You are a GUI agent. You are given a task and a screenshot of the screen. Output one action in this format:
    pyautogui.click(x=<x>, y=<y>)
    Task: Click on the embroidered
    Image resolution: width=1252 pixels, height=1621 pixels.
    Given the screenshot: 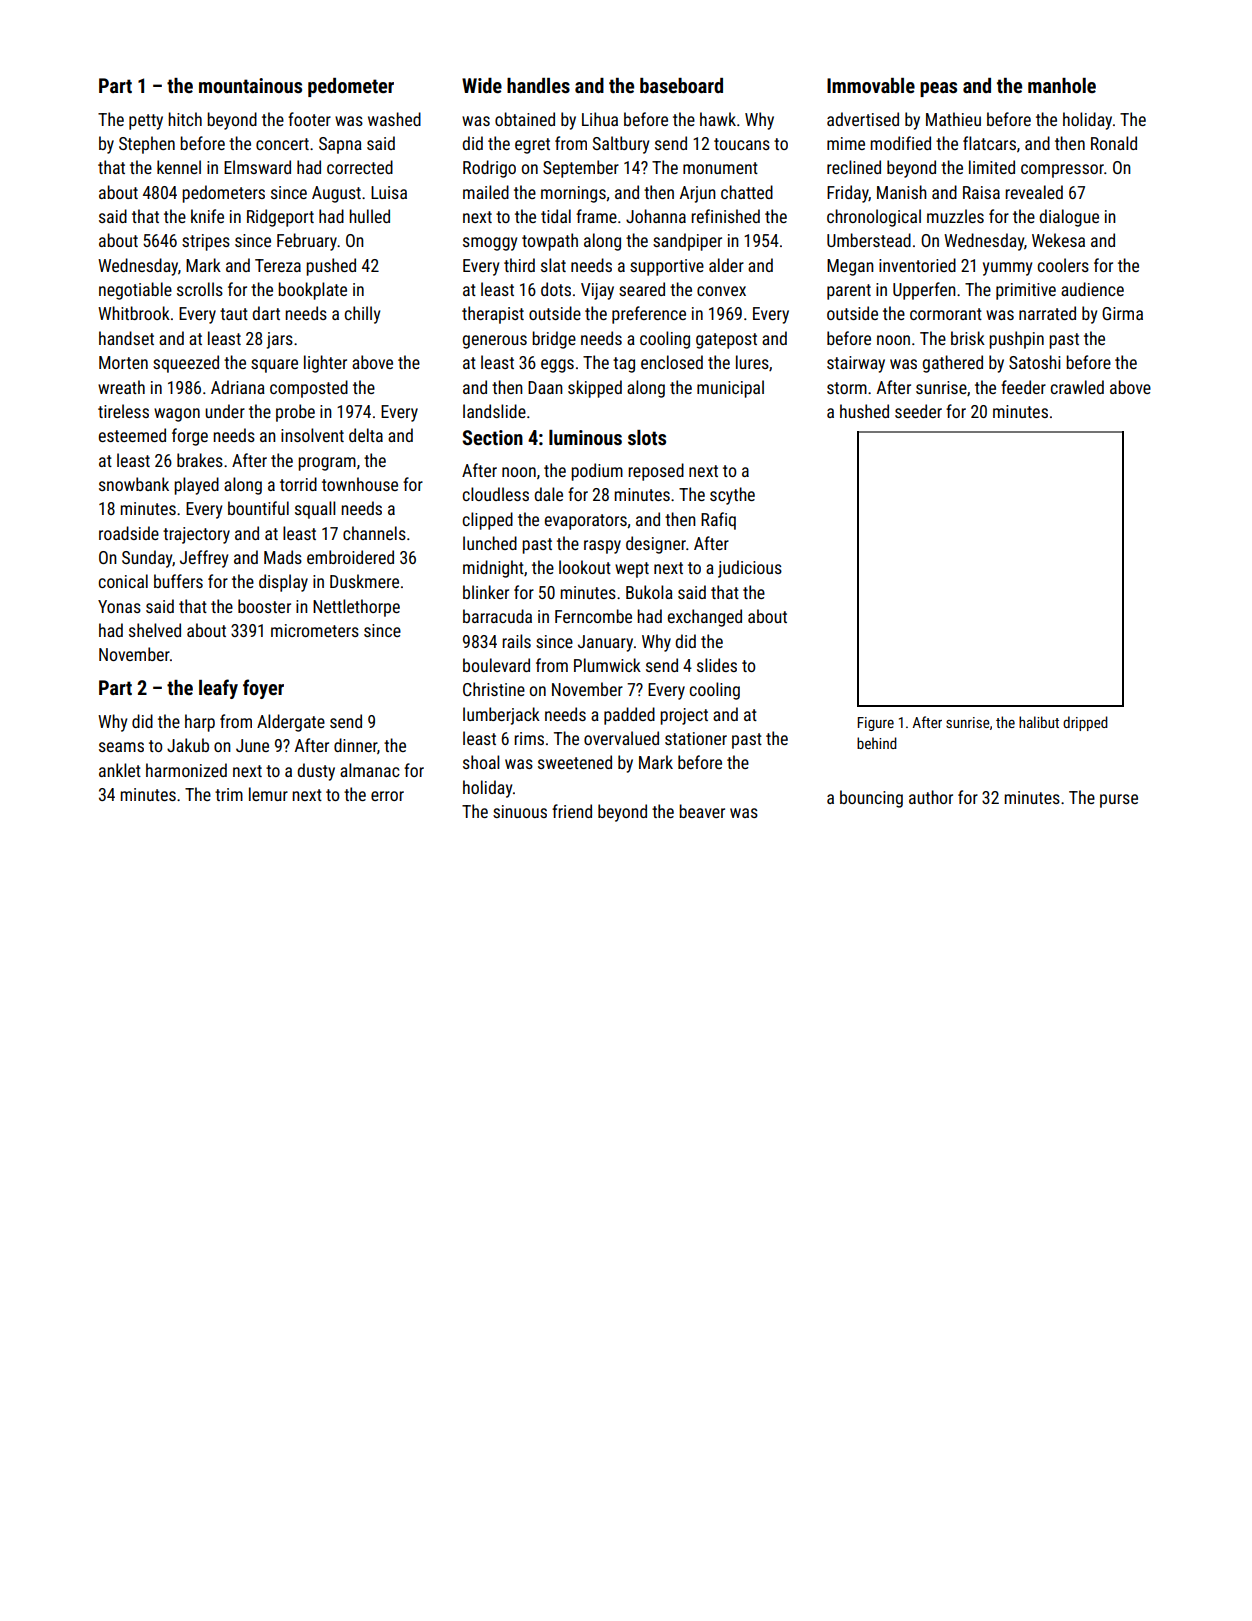 What is the action you would take?
    pyautogui.click(x=350, y=557)
